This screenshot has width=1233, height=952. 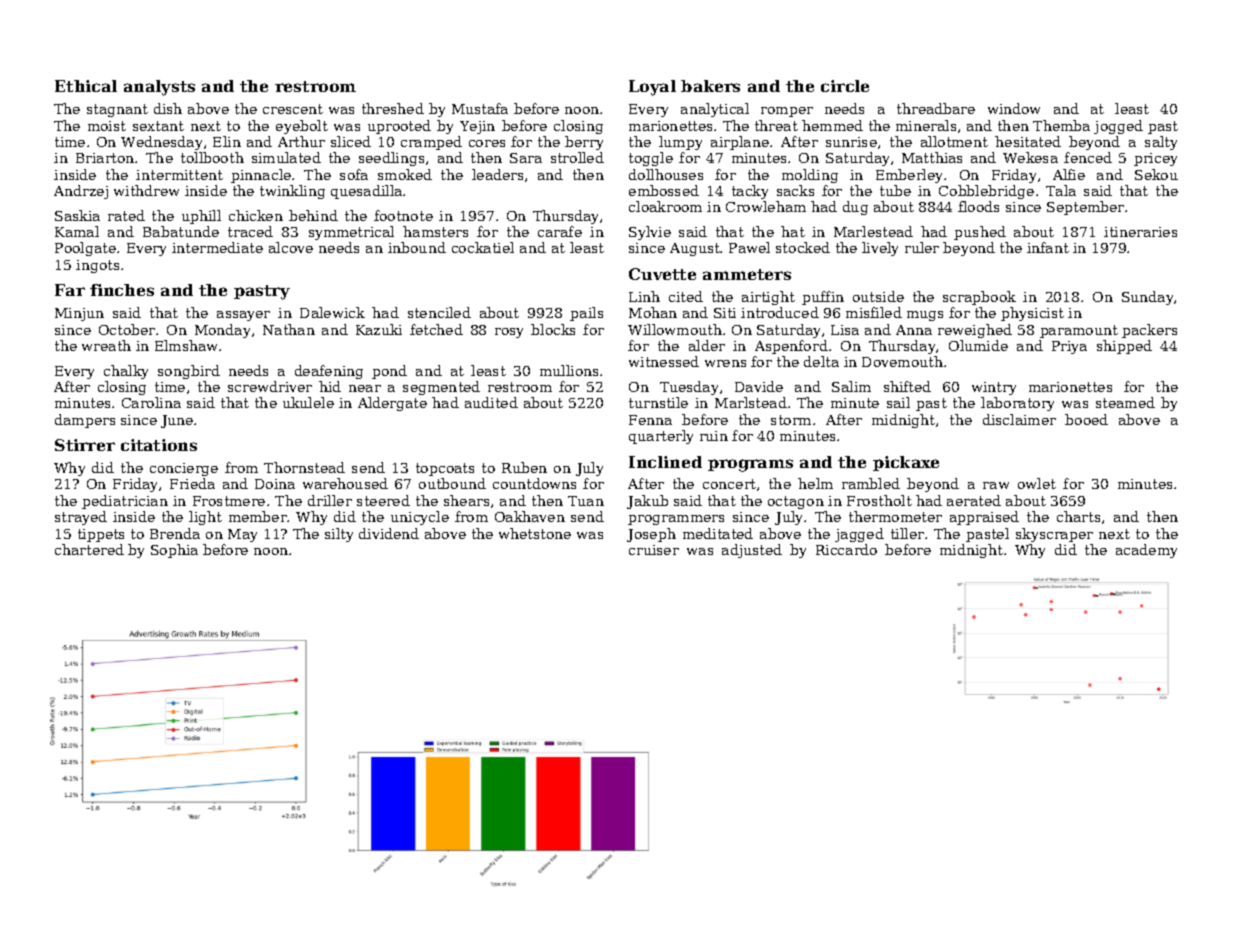 What do you see at coordinates (174, 551) in the screenshot?
I see `Sophia` at bounding box center [174, 551].
